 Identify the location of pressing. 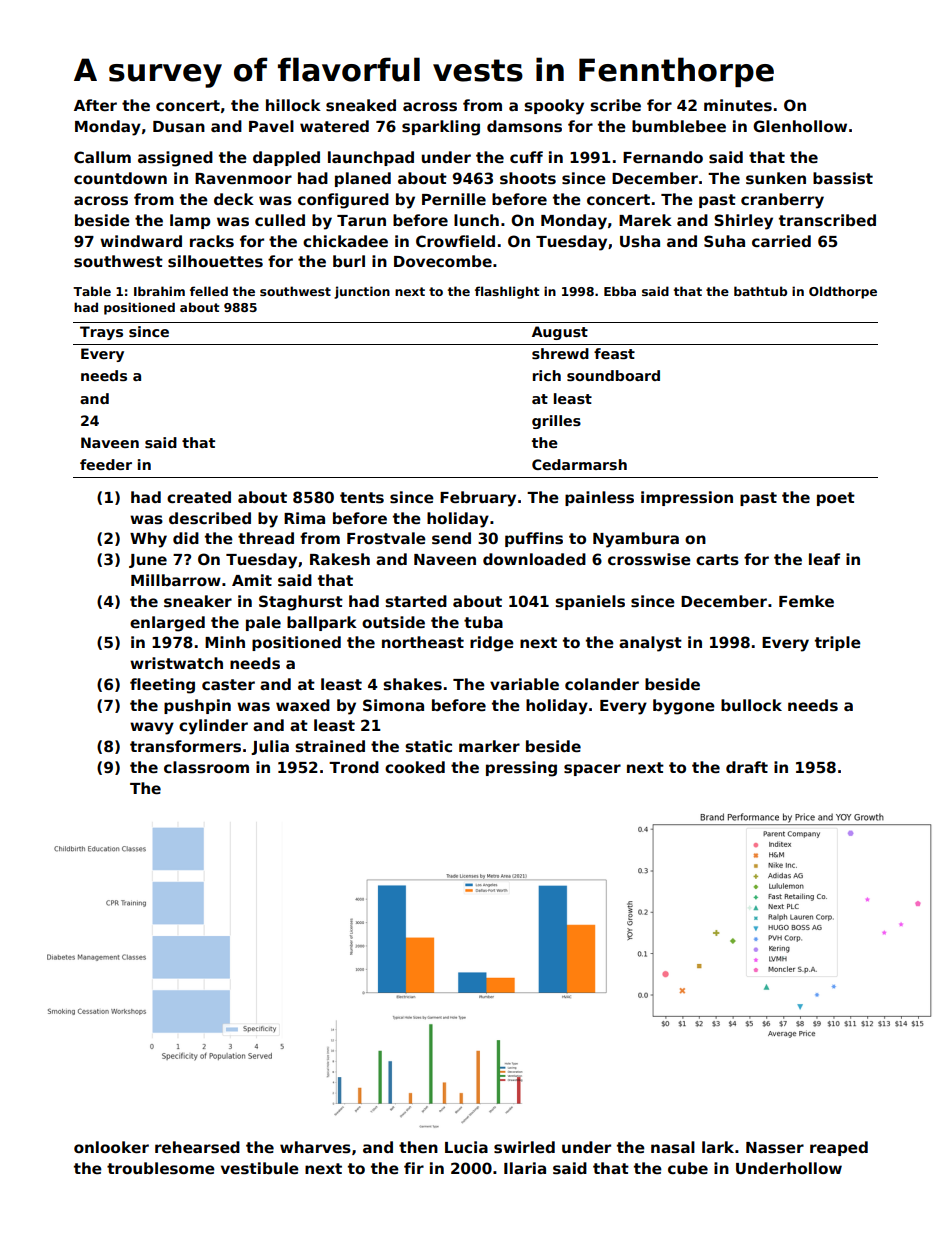
(521, 769).
